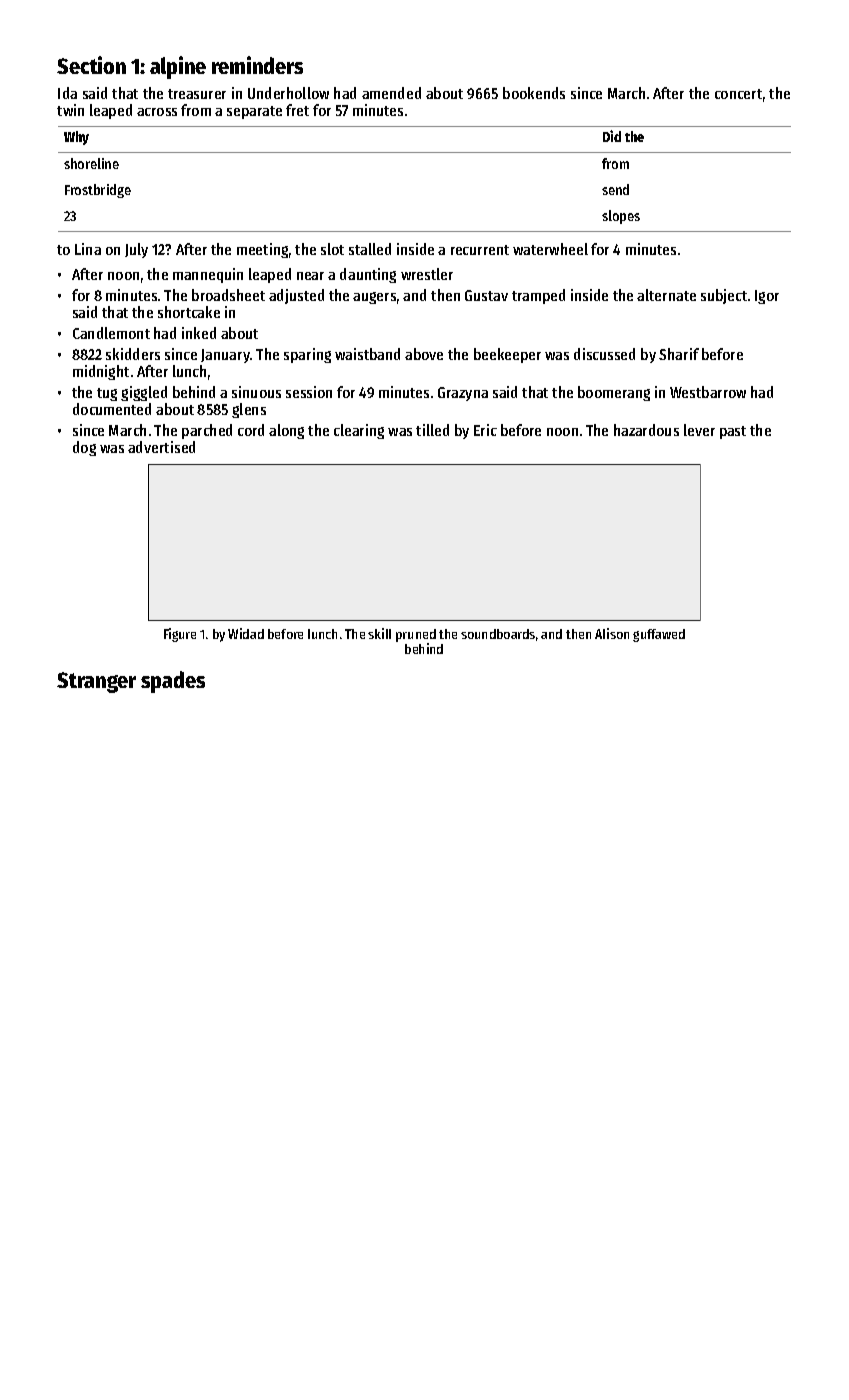 The image size is (849, 1400). What do you see at coordinates (498, 634) in the document?
I see `soundboards` at bounding box center [498, 634].
